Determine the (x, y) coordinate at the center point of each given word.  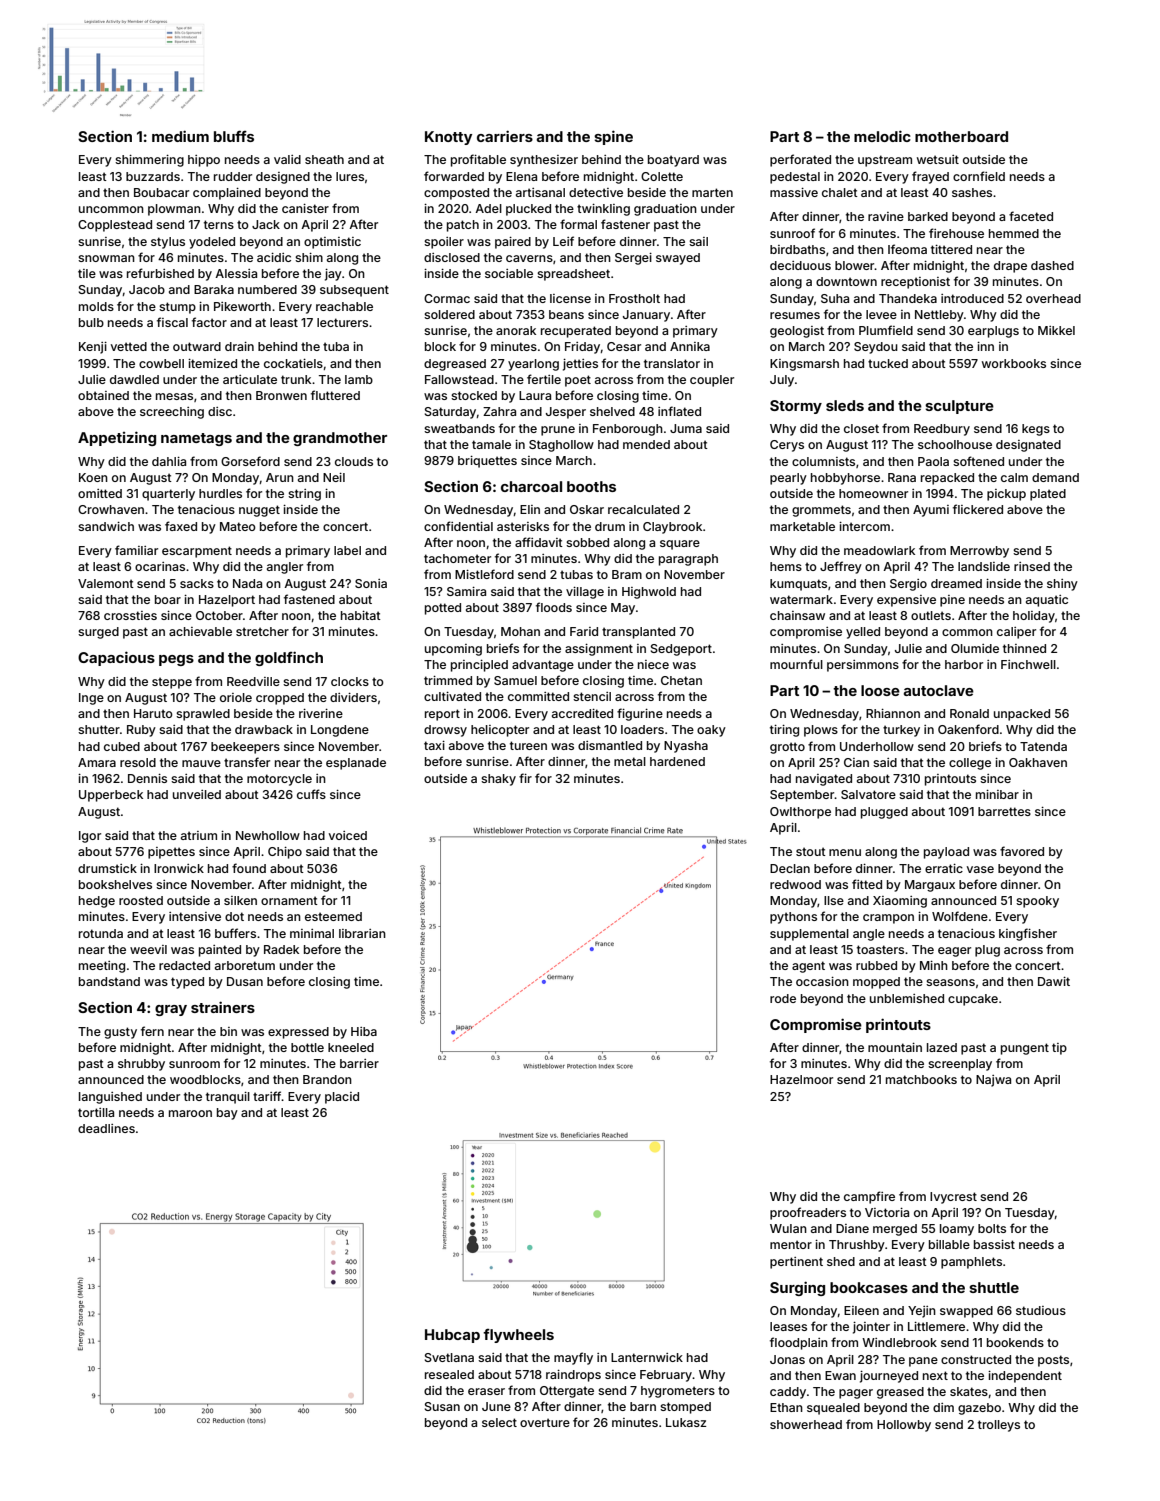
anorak (516, 330)
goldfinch (289, 658)
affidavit (539, 542)
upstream (885, 161)
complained (227, 194)
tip (1059, 1049)
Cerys (787, 446)
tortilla (96, 1112)
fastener (625, 224)
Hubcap (452, 1336)
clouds (354, 461)
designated (1028, 446)
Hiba (364, 1031)
